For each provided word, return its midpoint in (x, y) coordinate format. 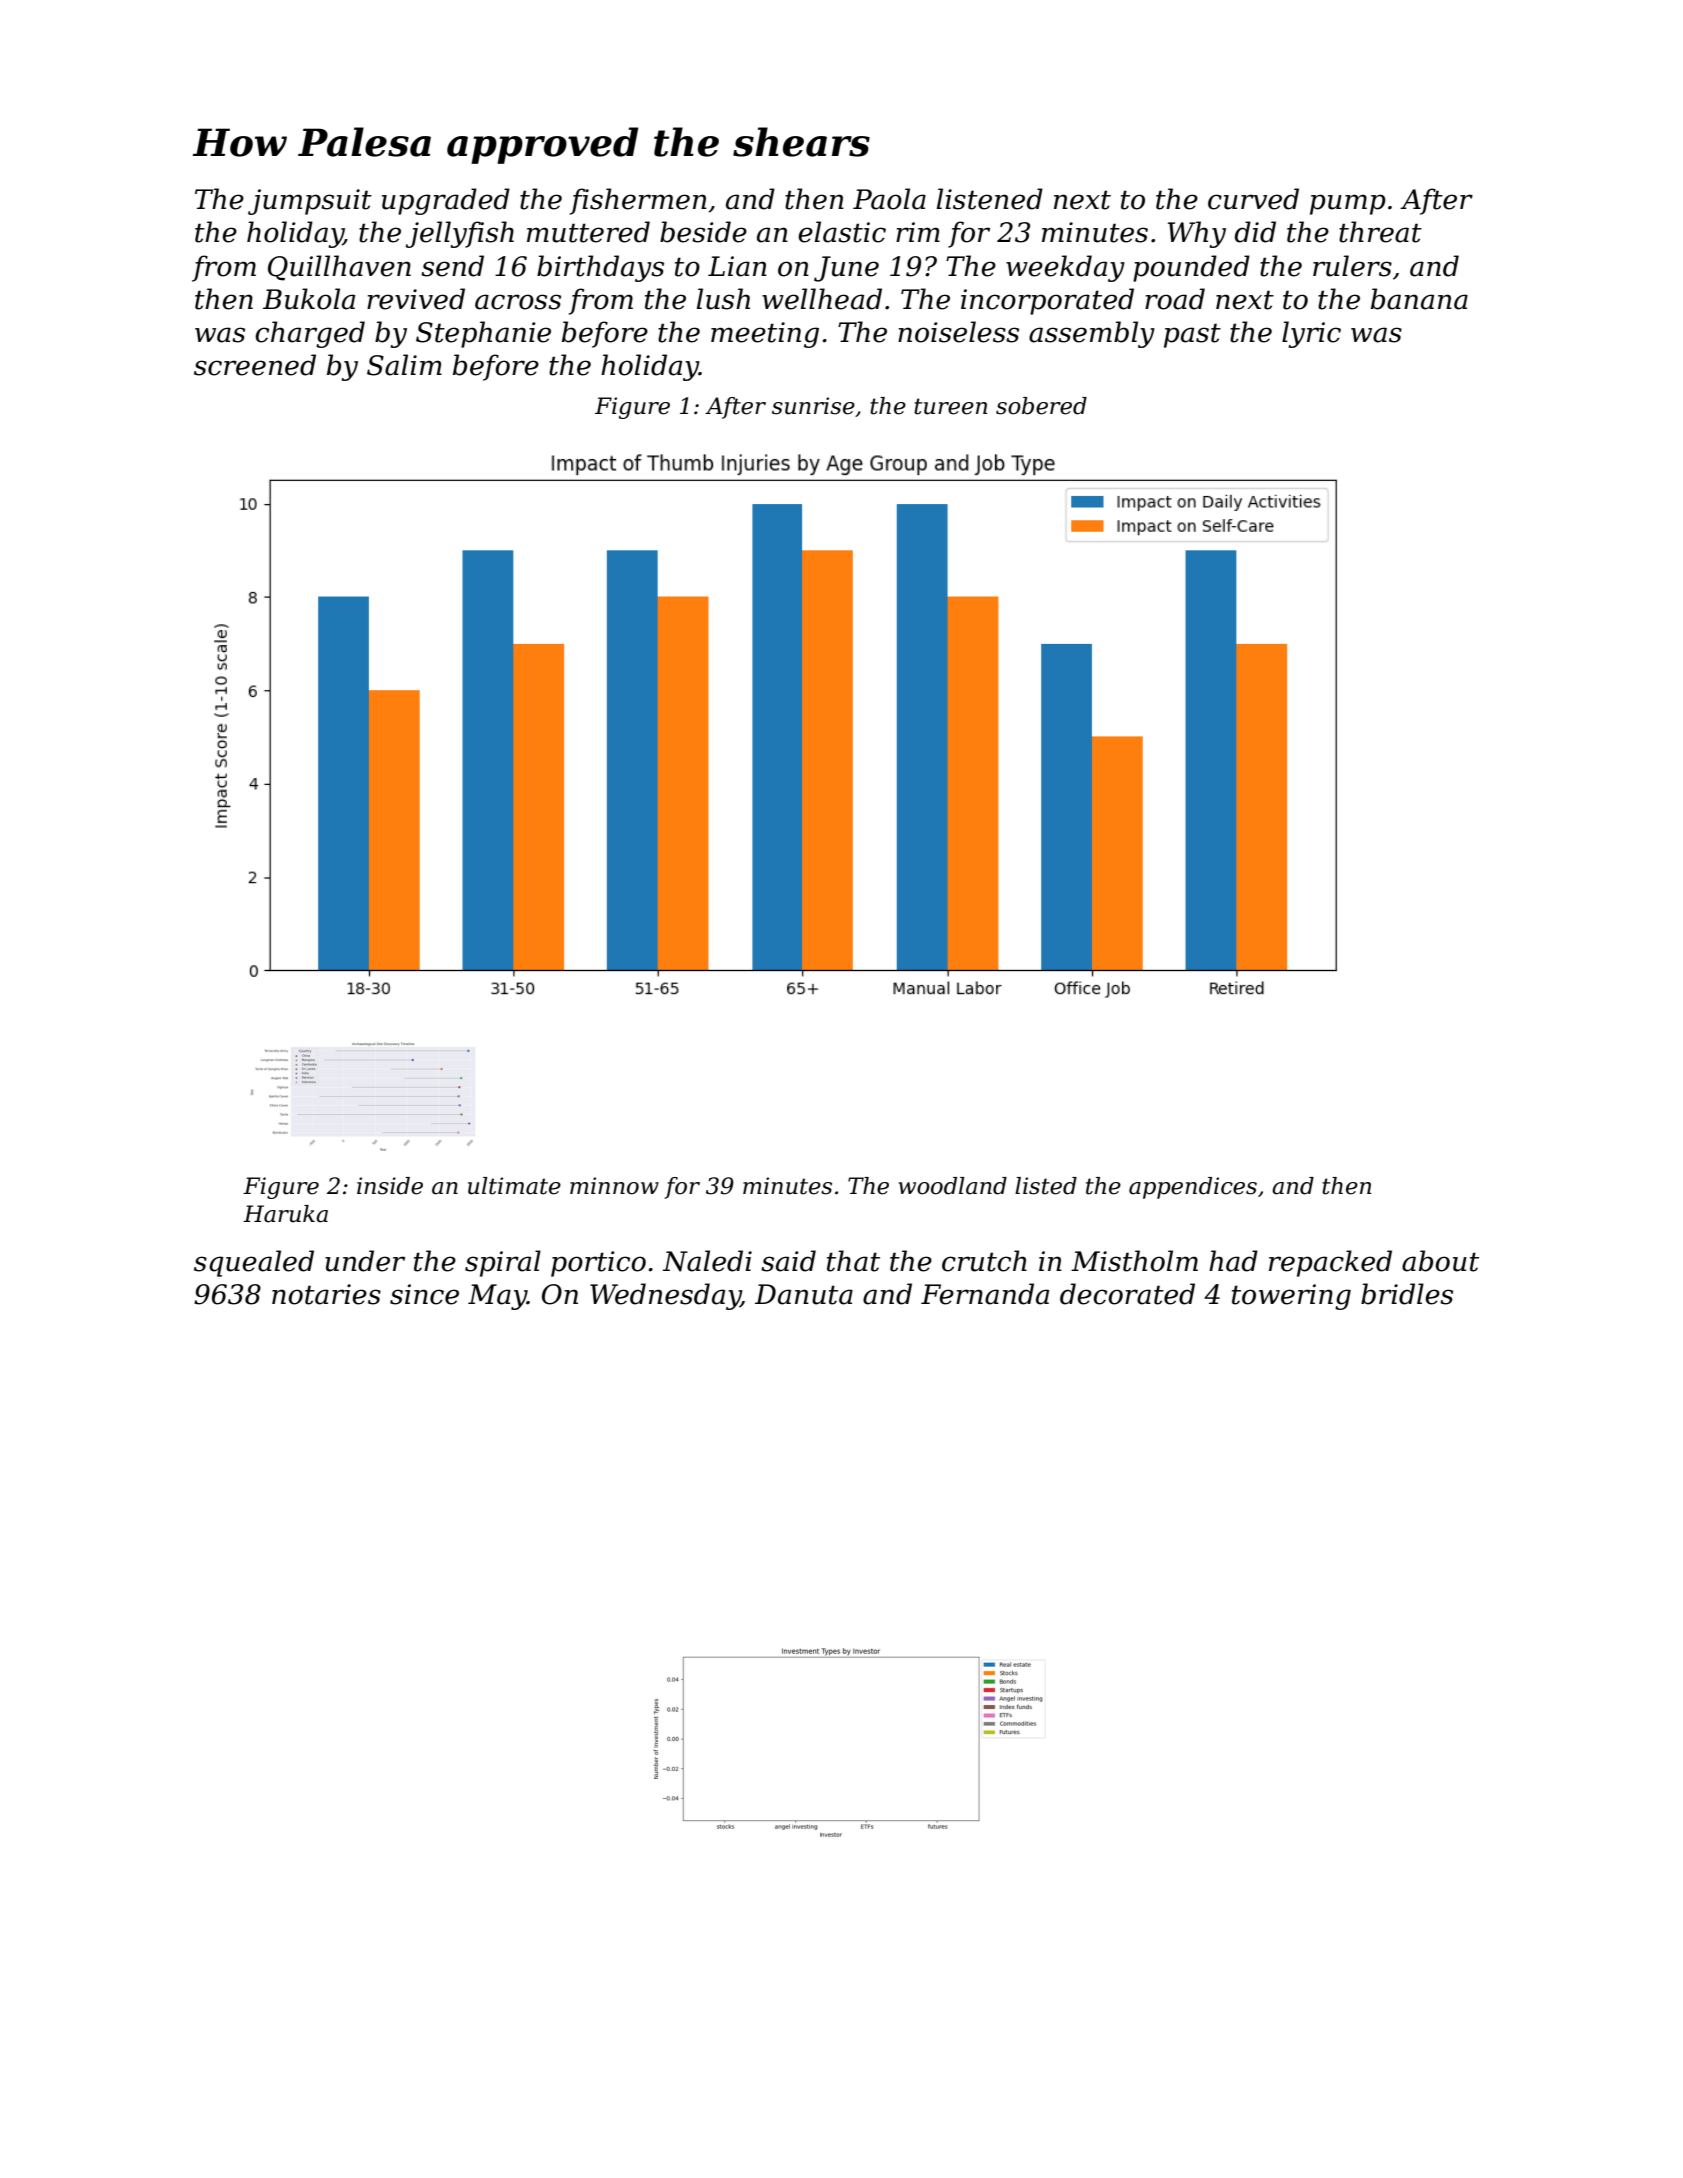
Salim (404, 365)
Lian (737, 266)
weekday (1065, 268)
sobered (1041, 406)
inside (390, 1186)
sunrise (813, 406)
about (1440, 1261)
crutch (984, 1261)
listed (1046, 1186)
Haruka (285, 1214)
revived (416, 299)
